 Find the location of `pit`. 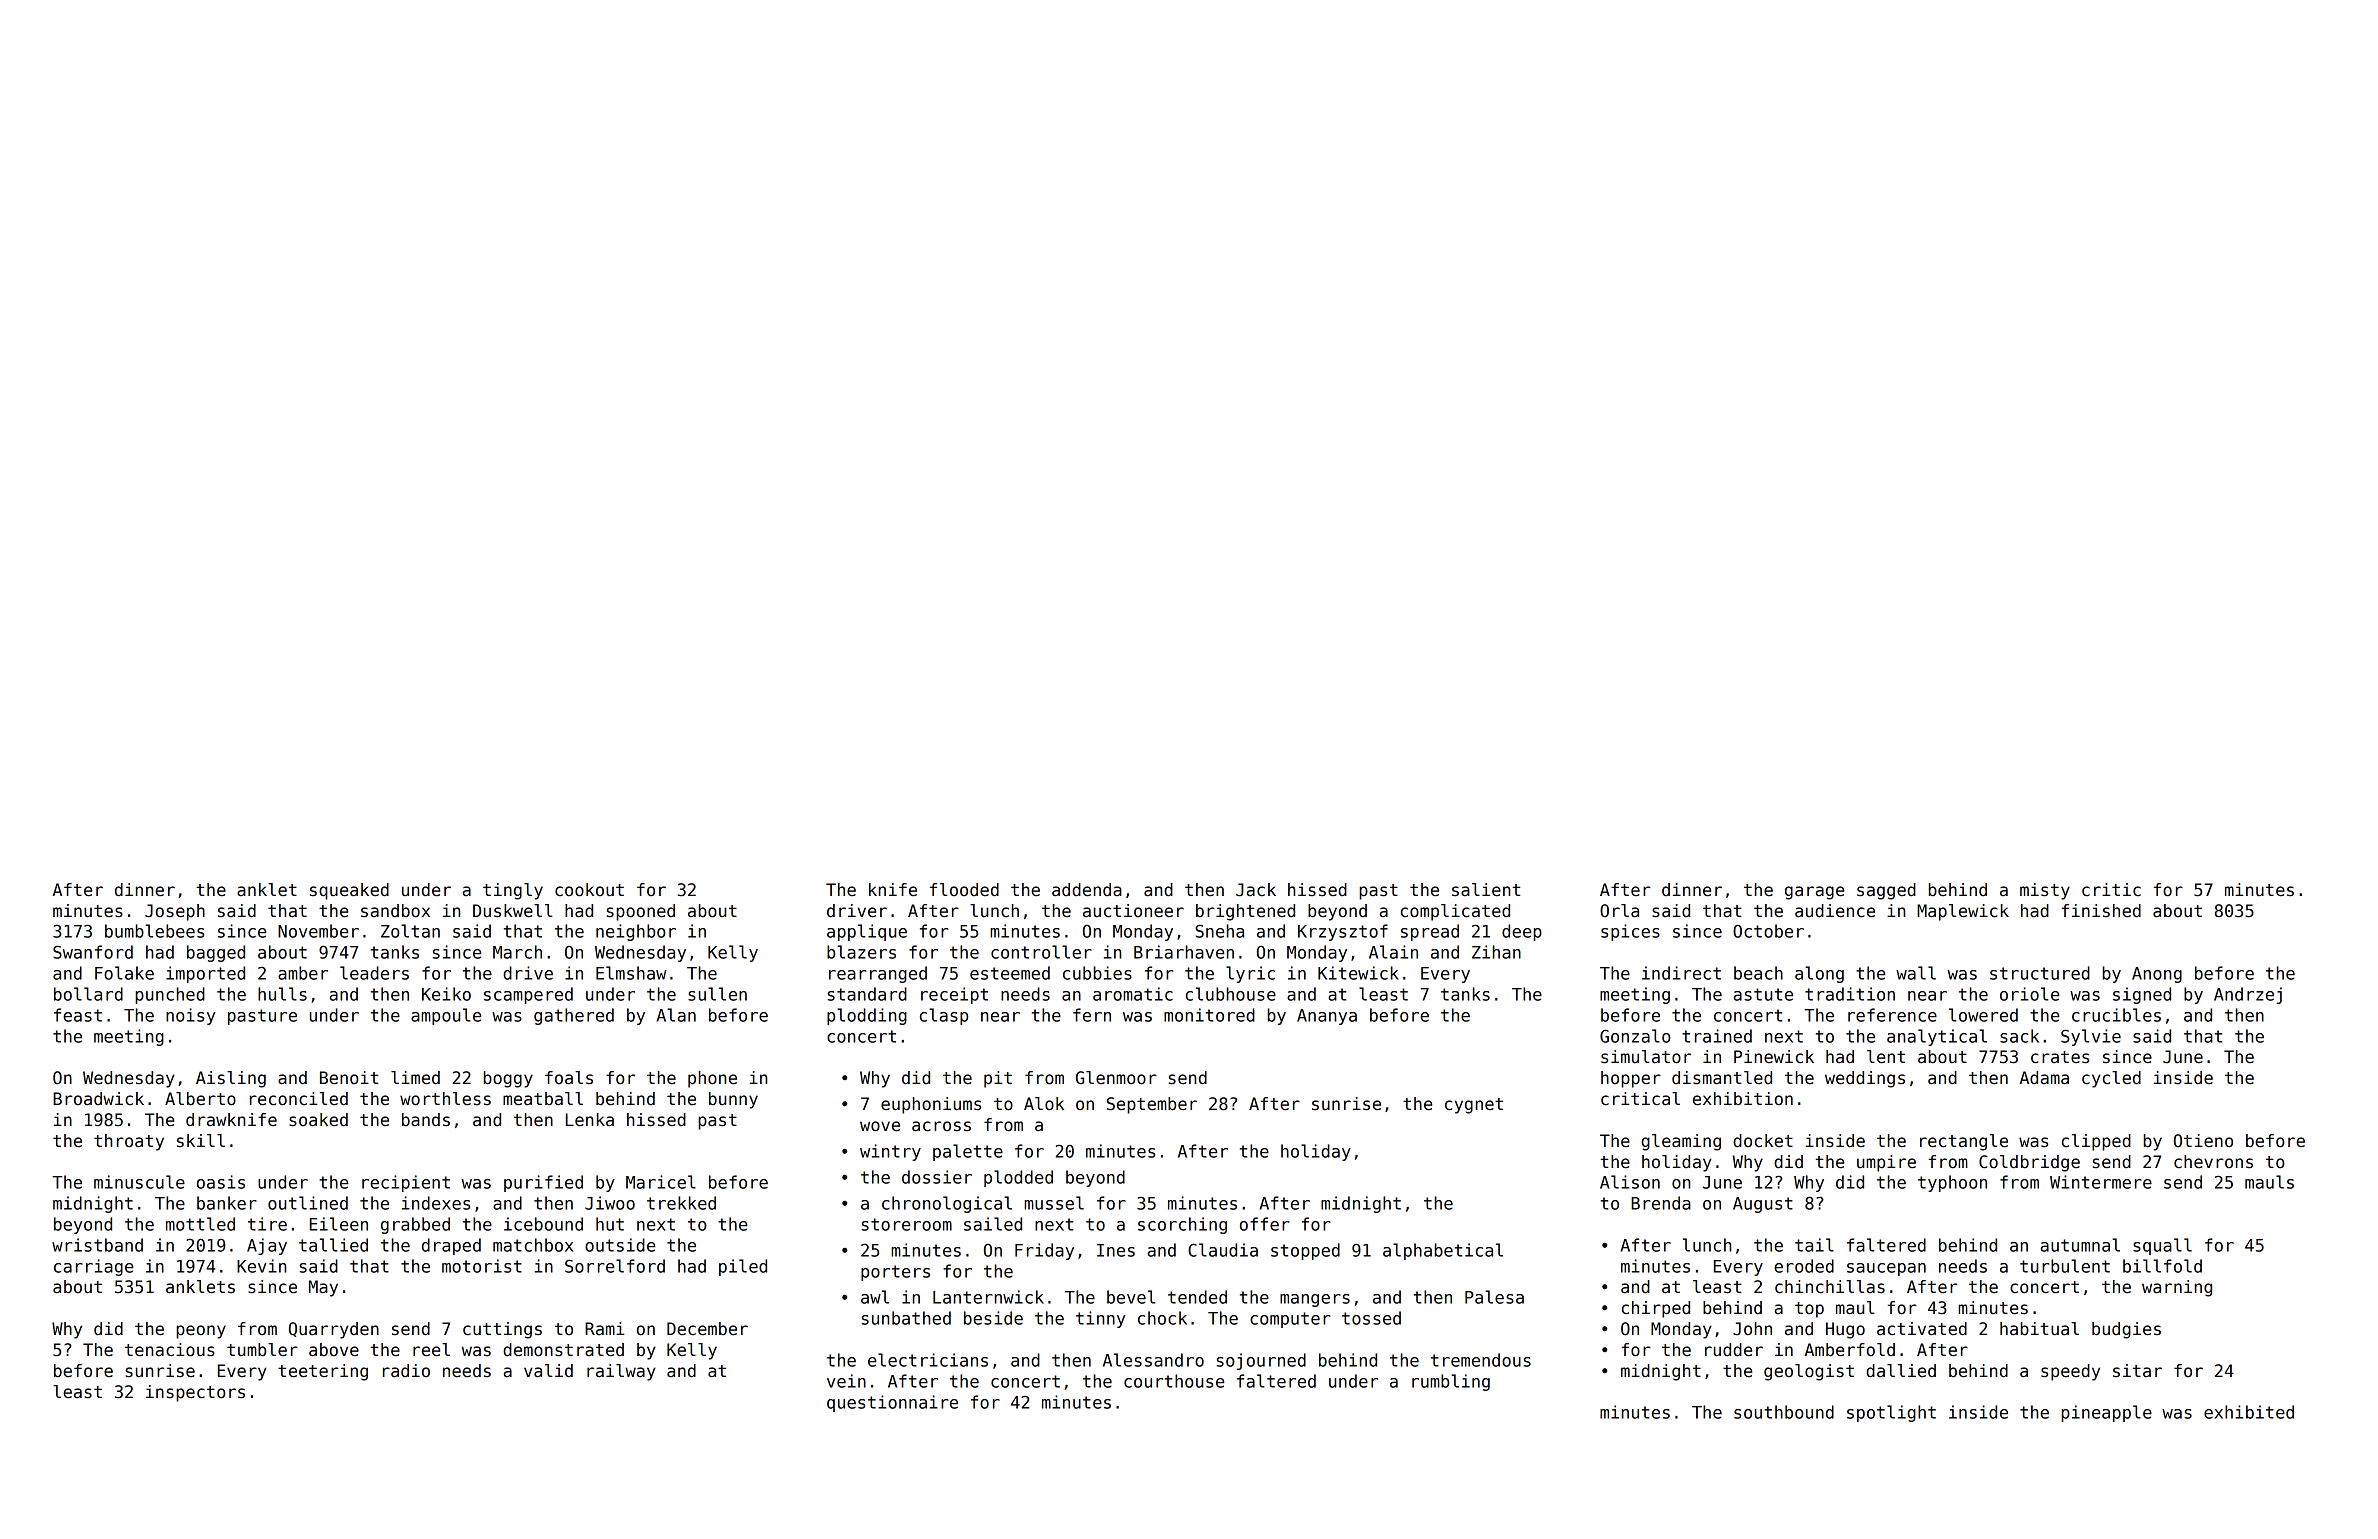

pit is located at coordinates (998, 1079).
